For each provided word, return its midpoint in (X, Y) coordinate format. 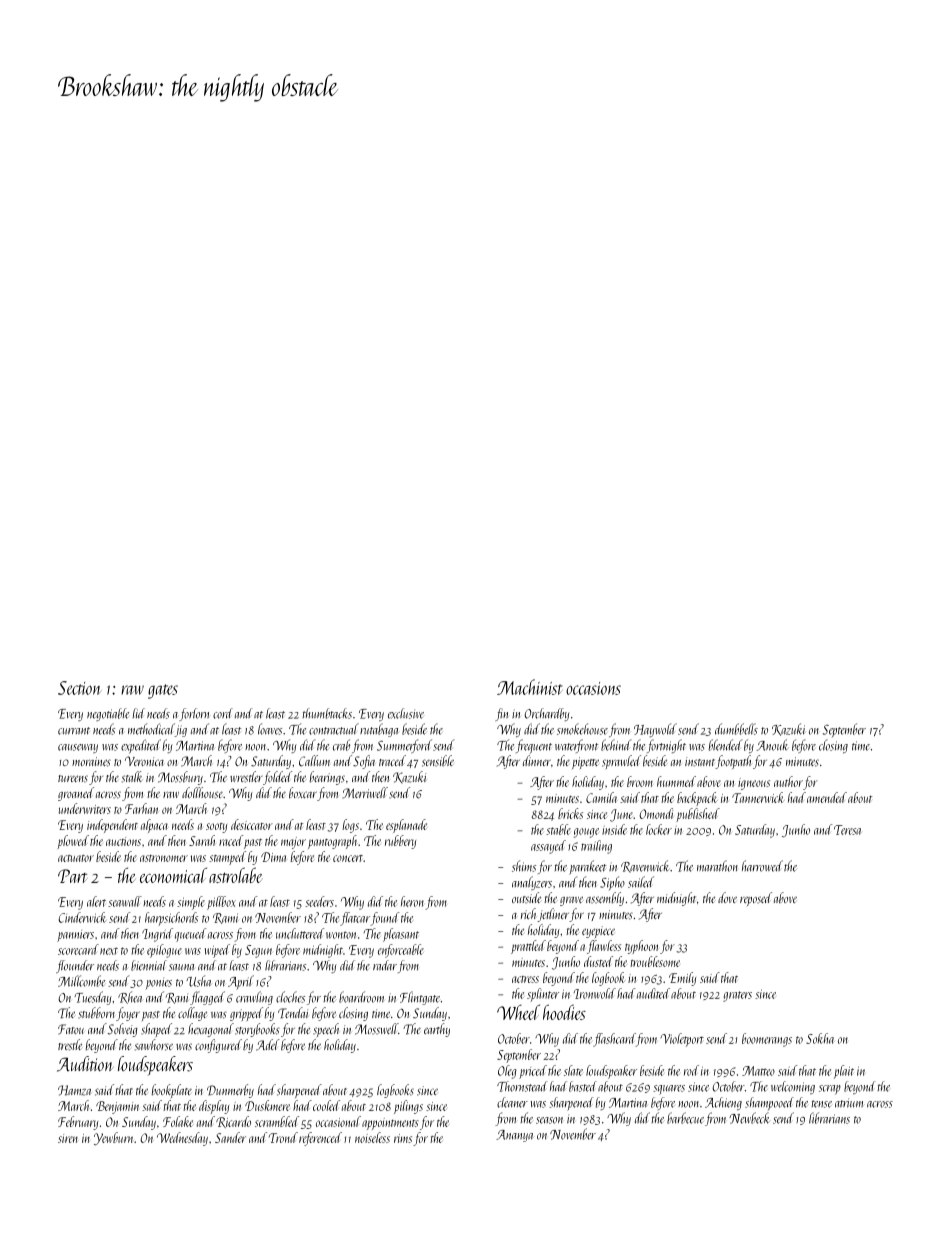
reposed (756, 899)
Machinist (530, 687)
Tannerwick (758, 797)
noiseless (372, 1137)
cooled (326, 1105)
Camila (601, 797)
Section (80, 688)
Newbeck (749, 1118)
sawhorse (154, 1045)
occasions (593, 688)
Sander (230, 1137)
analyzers (532, 883)
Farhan (141, 808)
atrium (849, 1103)
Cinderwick (82, 917)
